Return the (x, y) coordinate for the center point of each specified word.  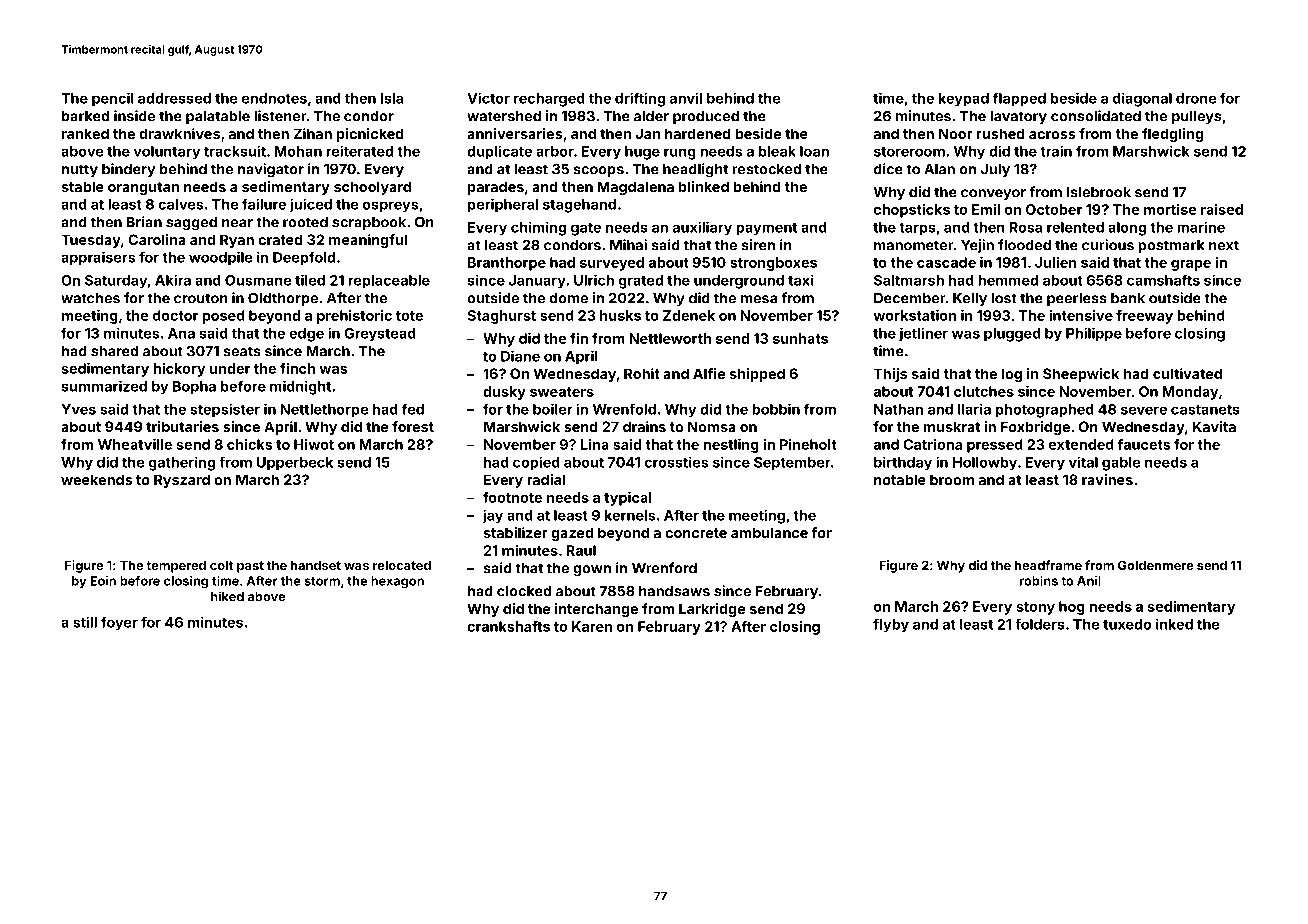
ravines (1107, 479)
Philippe (1094, 334)
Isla (392, 98)
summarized (104, 386)
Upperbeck (295, 463)
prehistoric (354, 317)
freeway (1144, 317)
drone (1196, 98)
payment (766, 229)
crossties (676, 462)
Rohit (642, 373)
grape (1191, 265)
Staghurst (502, 317)
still (85, 622)
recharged (549, 100)
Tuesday (91, 241)
